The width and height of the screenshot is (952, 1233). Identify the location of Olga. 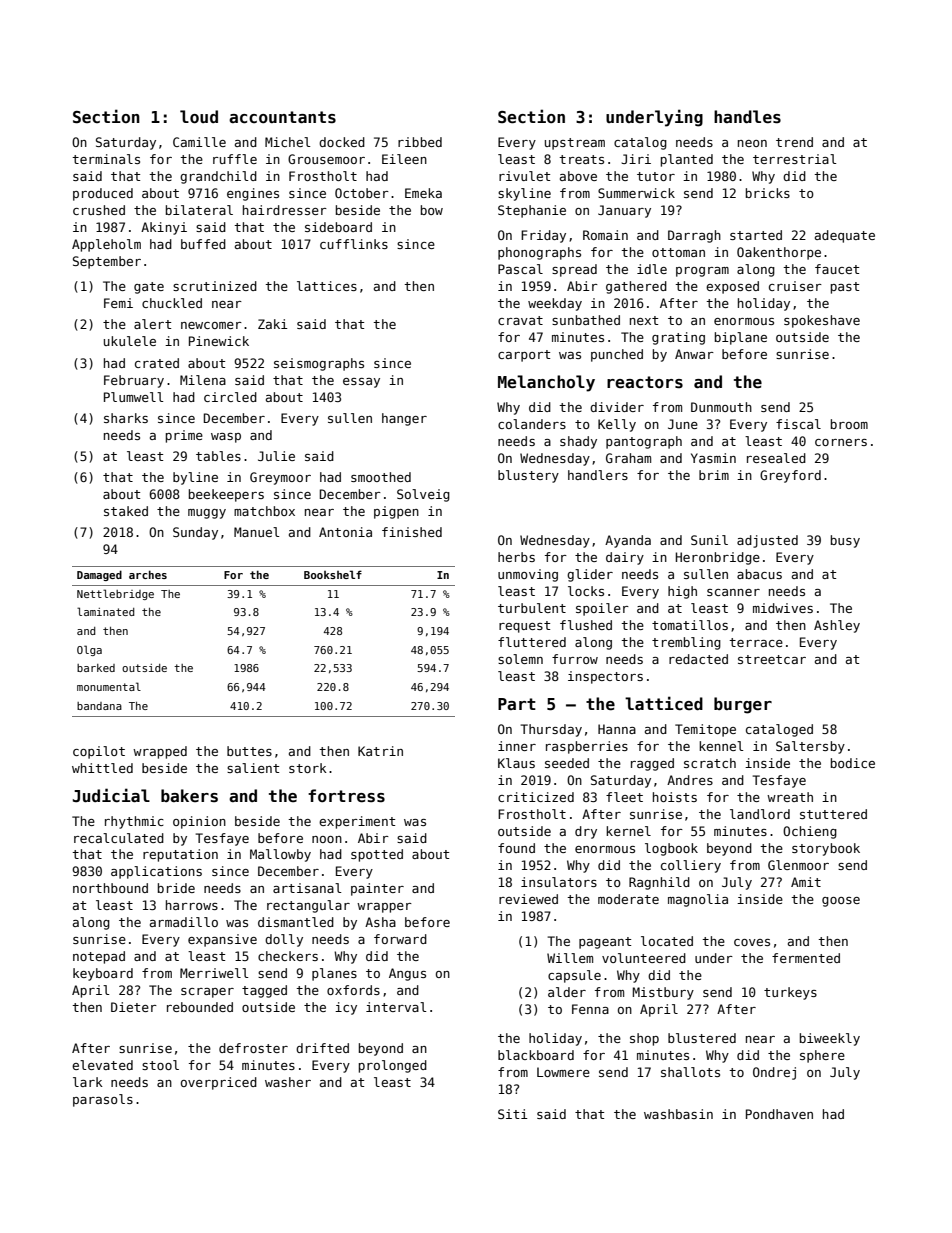
(89, 650).
